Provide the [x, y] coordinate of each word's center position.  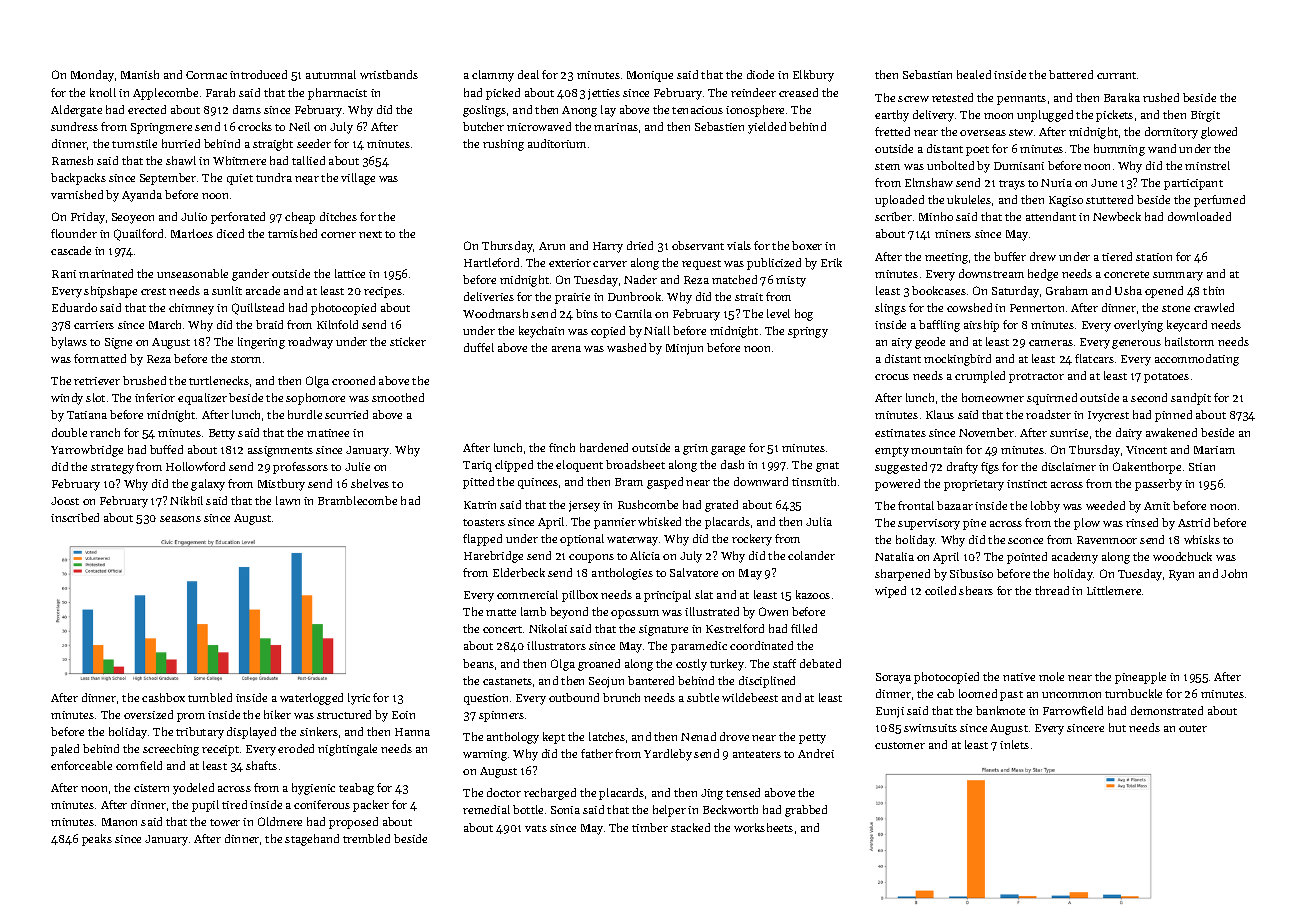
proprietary [974, 485]
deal [528, 74]
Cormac [206, 75]
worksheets [763, 827]
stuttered [1109, 199]
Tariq [477, 466]
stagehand [312, 840]
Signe [118, 343]
